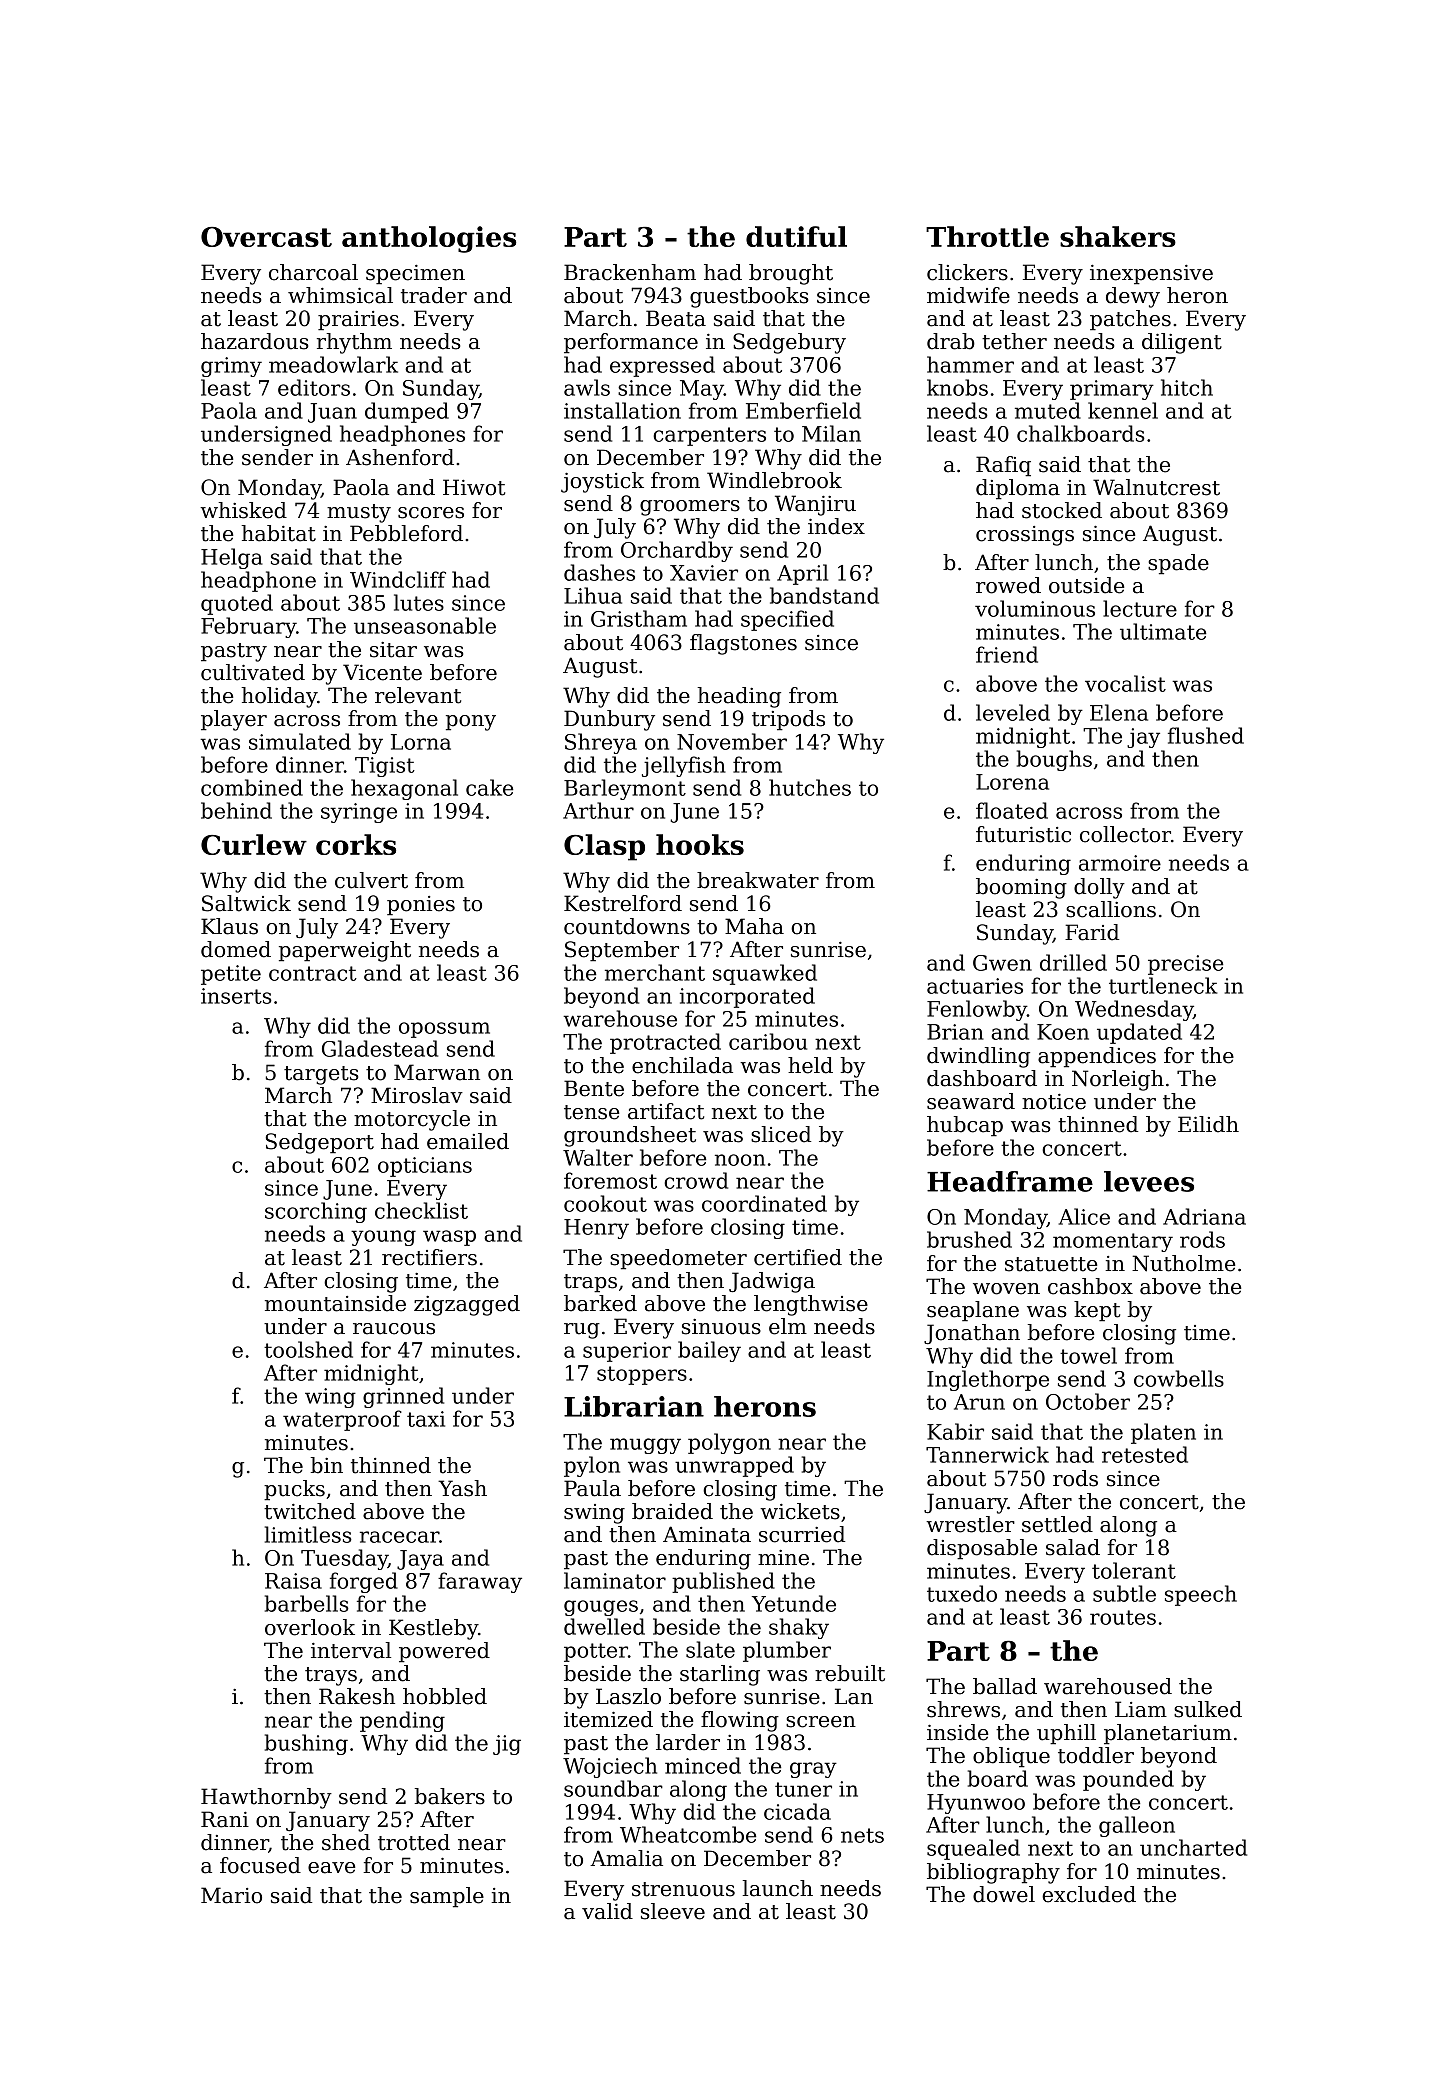 This screenshot has width=1450, height=2100. What do you see at coordinates (232, 558) in the screenshot?
I see `Helga` at bounding box center [232, 558].
